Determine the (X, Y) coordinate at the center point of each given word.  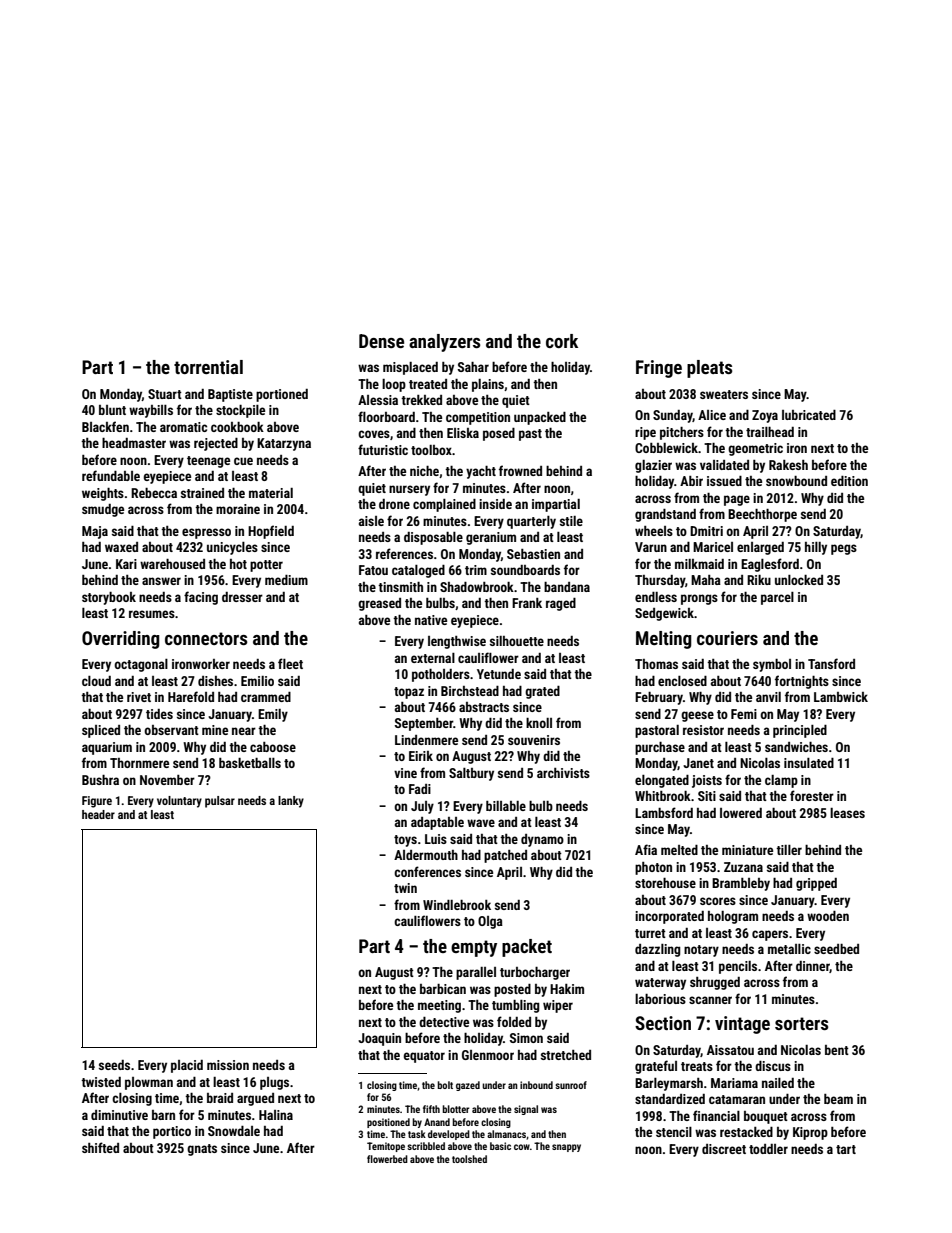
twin (405, 888)
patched (505, 856)
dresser (242, 597)
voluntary (179, 802)
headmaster (134, 443)
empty (474, 948)
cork (562, 341)
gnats (202, 1150)
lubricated (809, 415)
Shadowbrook (477, 587)
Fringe (659, 369)
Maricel (713, 547)
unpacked (540, 418)
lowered (741, 813)
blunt (112, 410)
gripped (816, 884)
